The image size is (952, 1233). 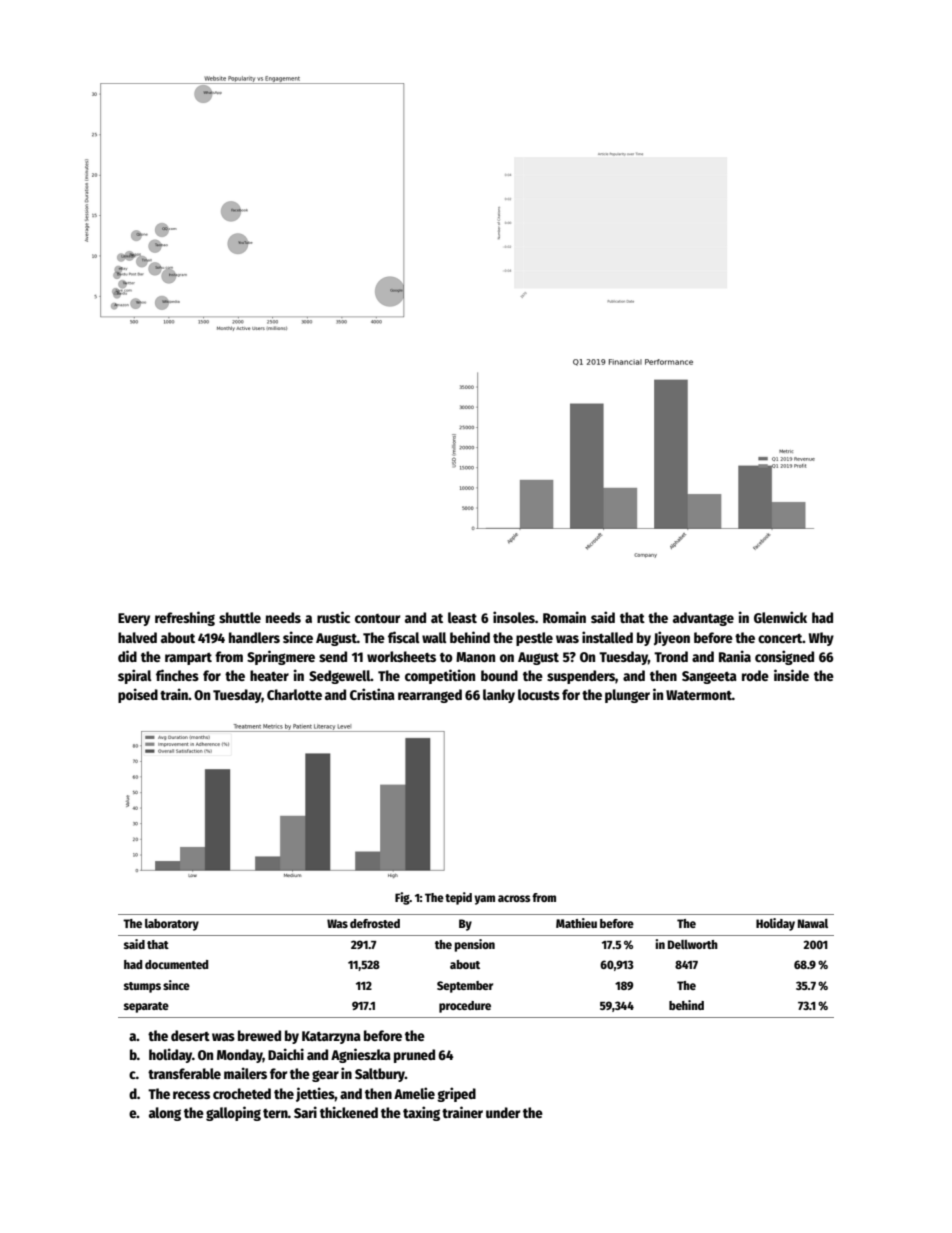 What do you see at coordinates (176, 964) in the document?
I see `documented` at bounding box center [176, 964].
